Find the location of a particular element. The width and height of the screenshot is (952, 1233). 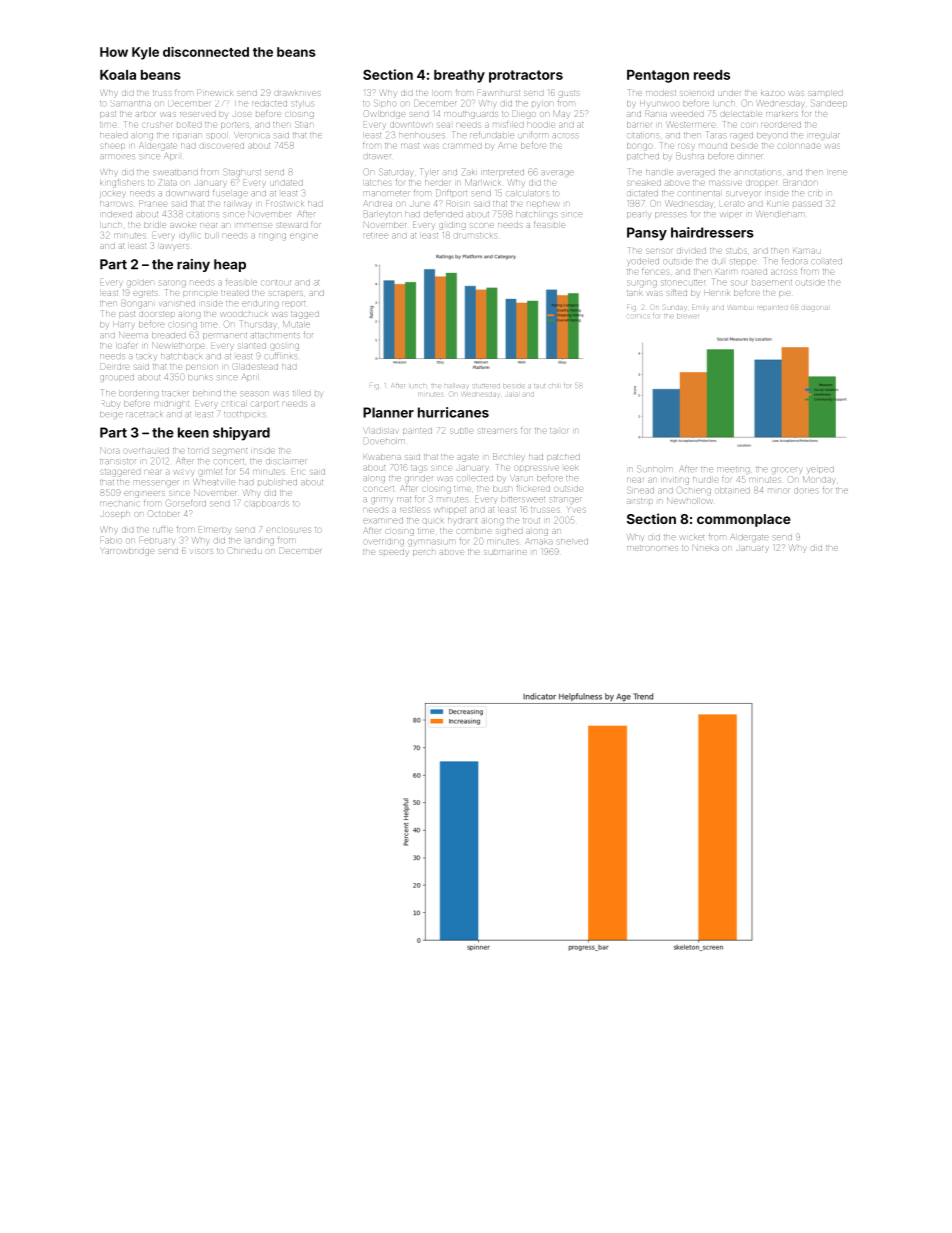

reeds is located at coordinates (712, 75).
